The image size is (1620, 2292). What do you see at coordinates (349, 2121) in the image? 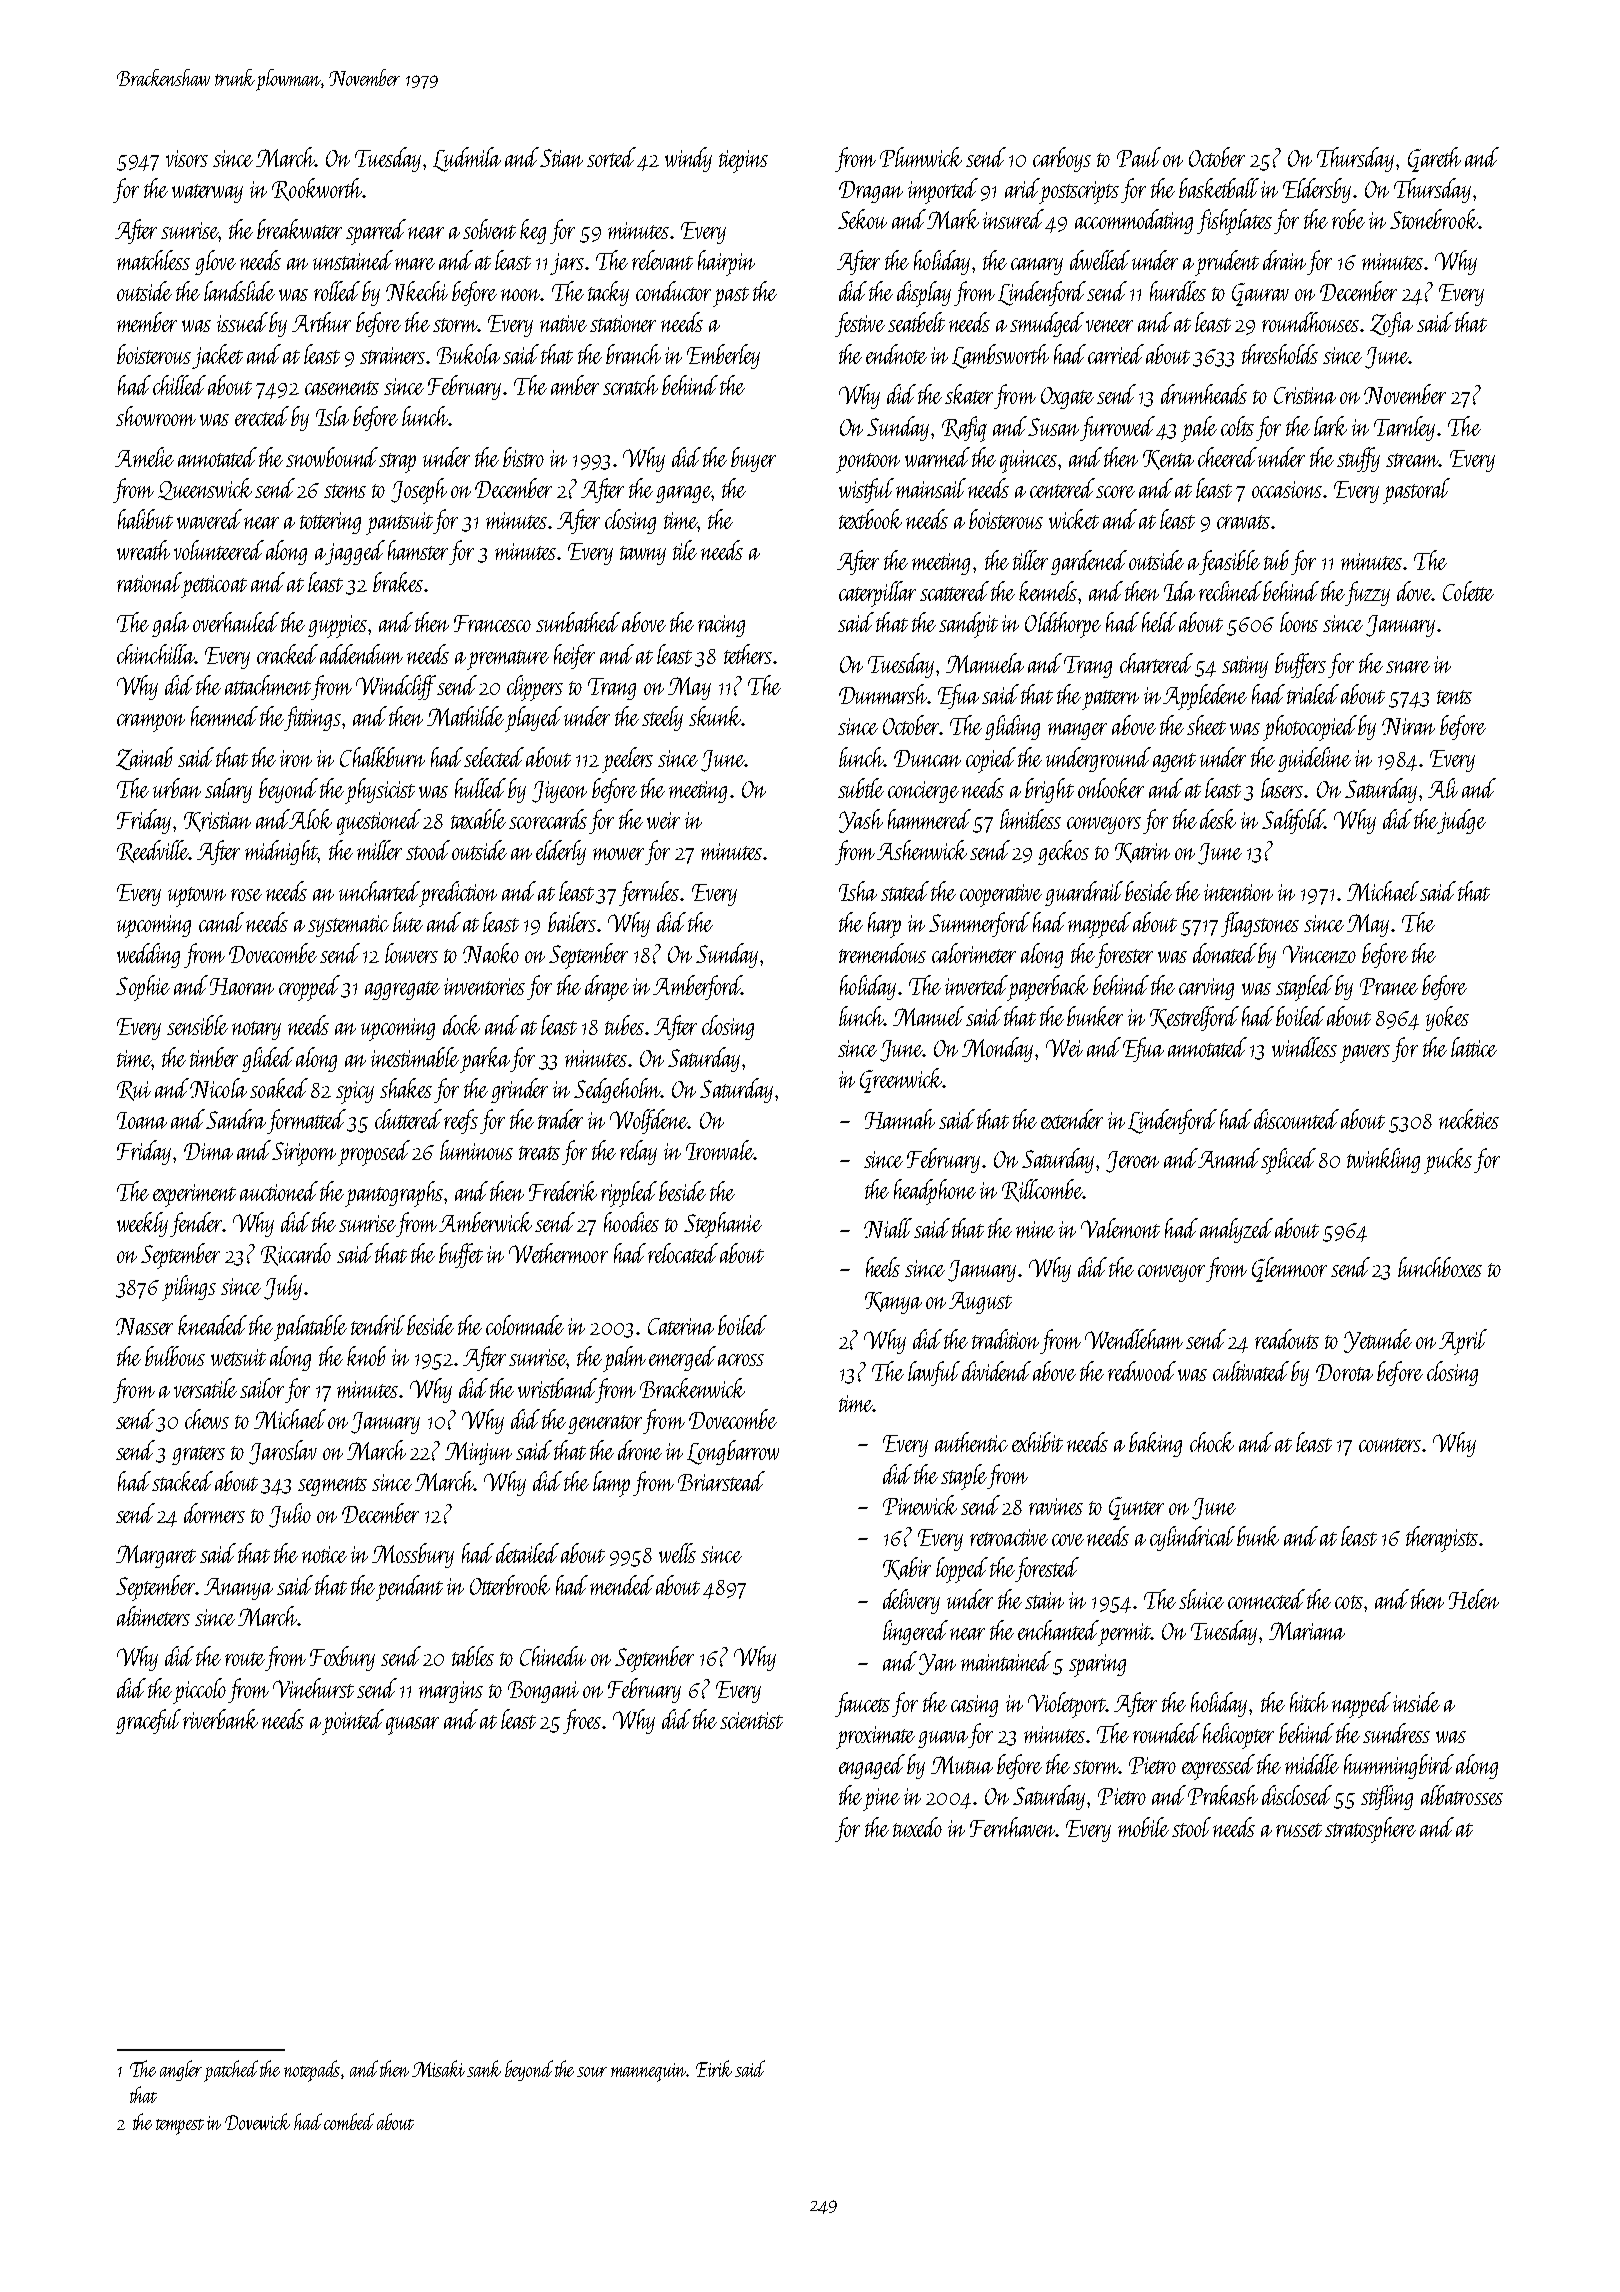
I see `combed` at bounding box center [349, 2121].
